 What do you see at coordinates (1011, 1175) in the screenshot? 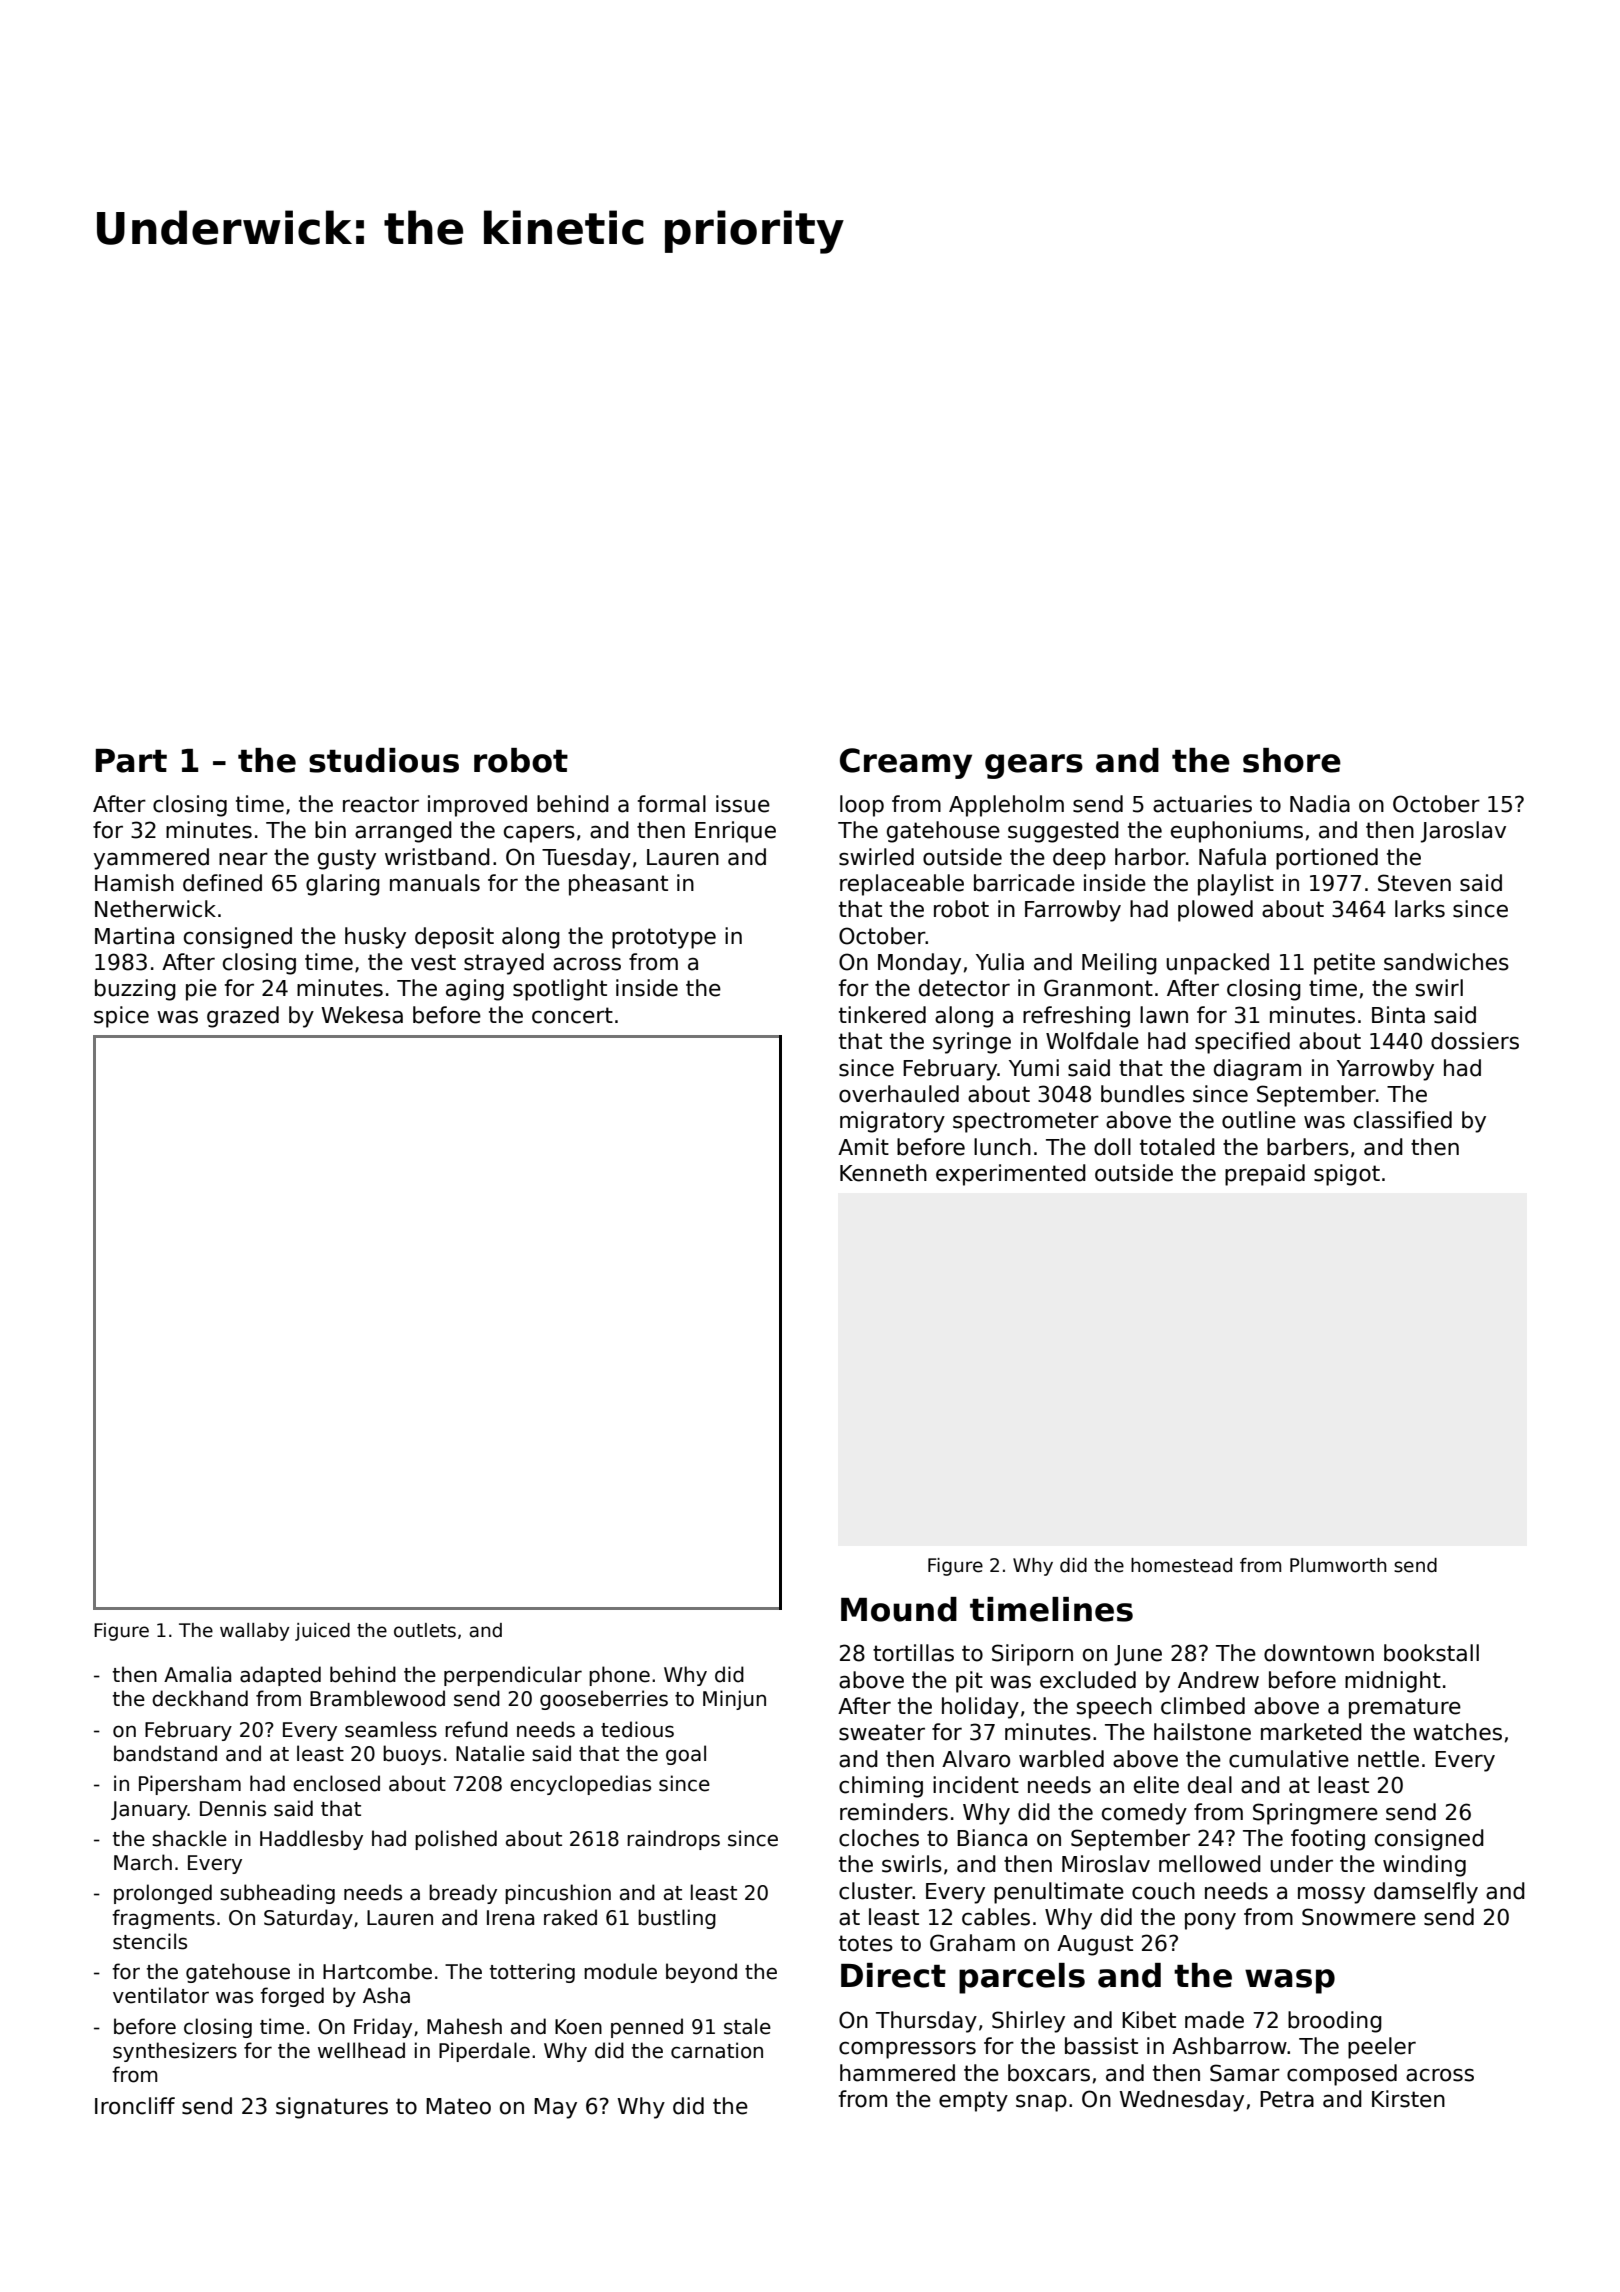
I see `experimented` at bounding box center [1011, 1175].
